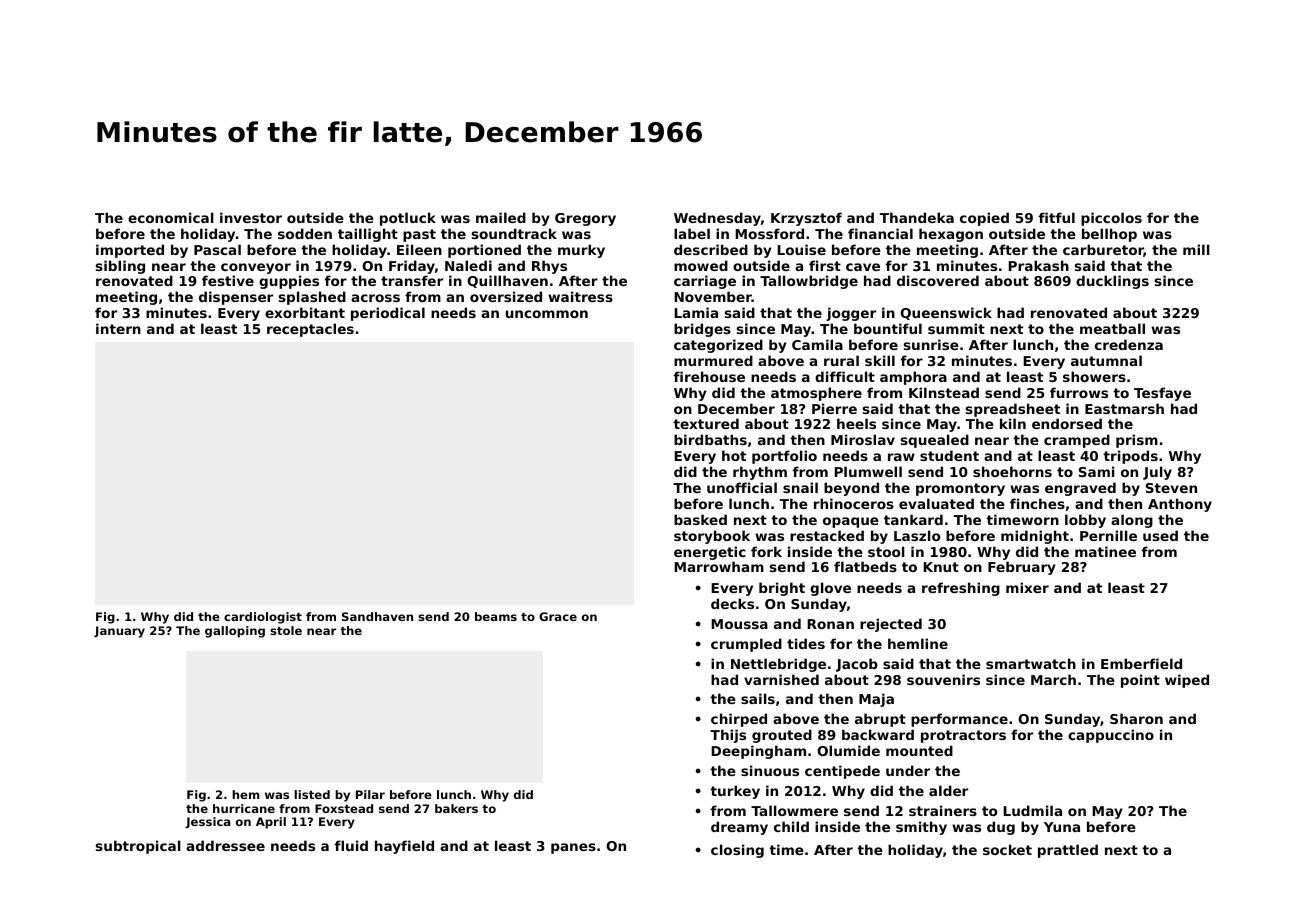 This screenshot has width=1308, height=924. What do you see at coordinates (1141, 663) in the screenshot?
I see `Emberfield` at bounding box center [1141, 663].
